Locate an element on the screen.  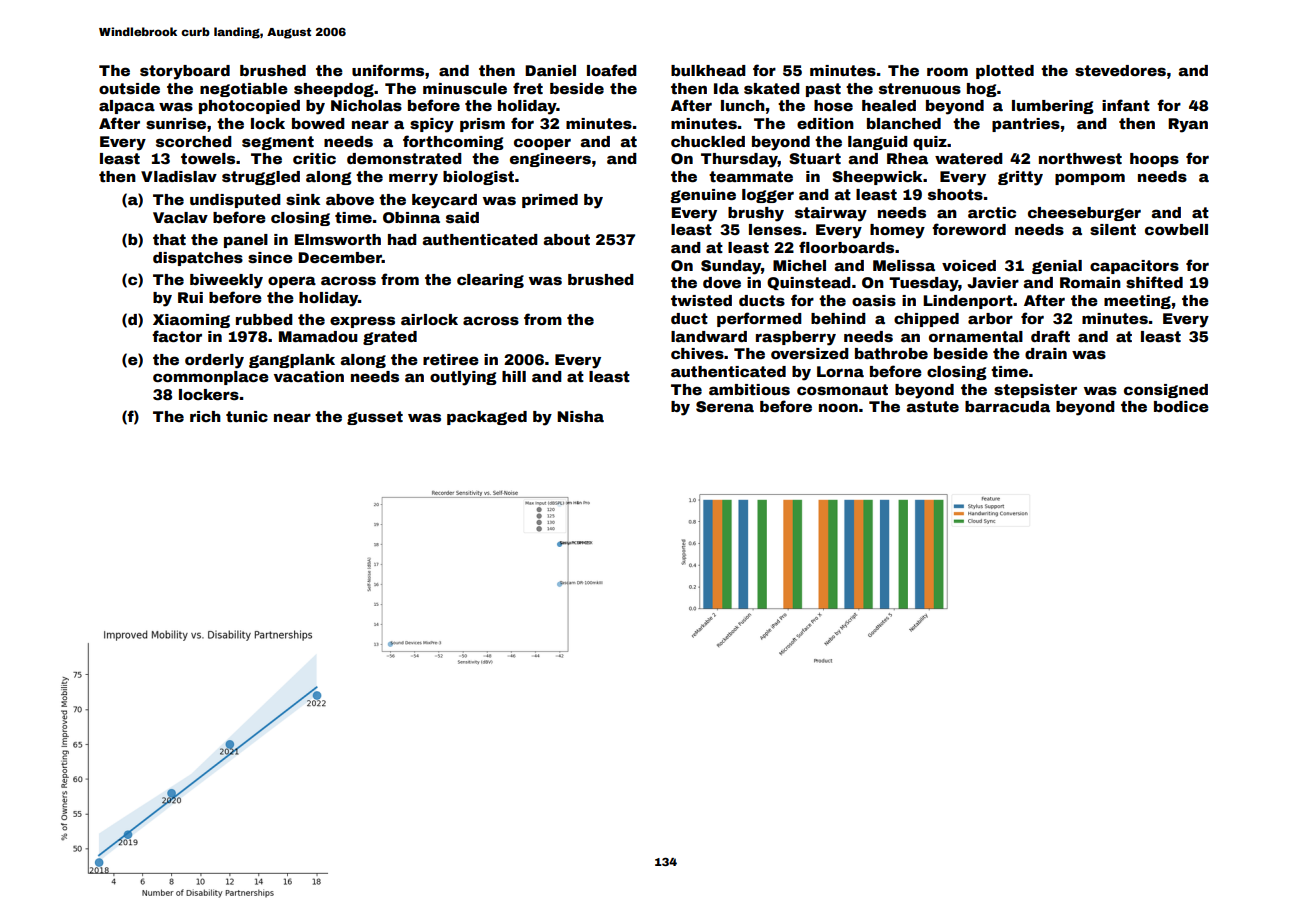
Romain is located at coordinates (1090, 282).
